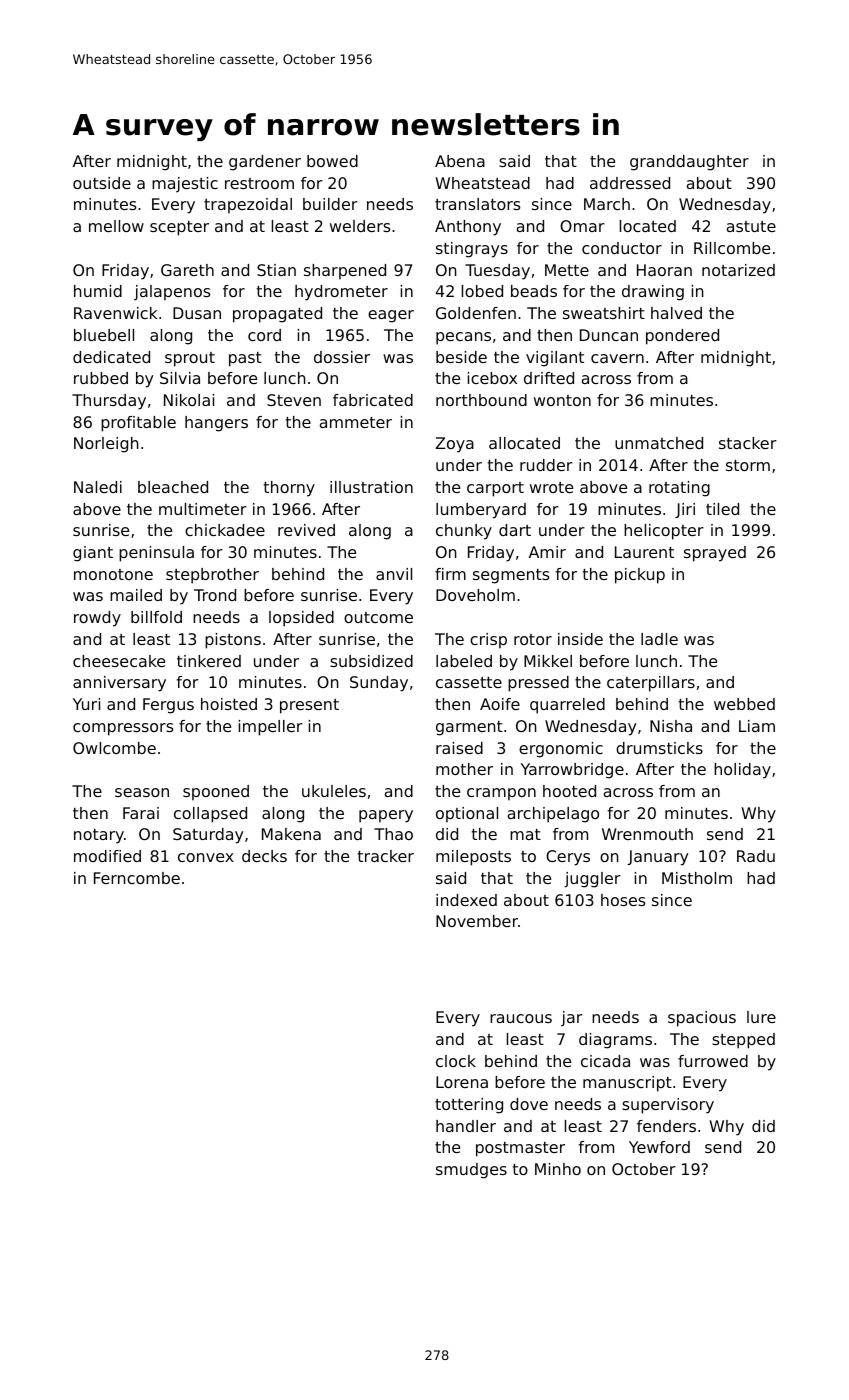  I want to click on Abena, so click(460, 161).
